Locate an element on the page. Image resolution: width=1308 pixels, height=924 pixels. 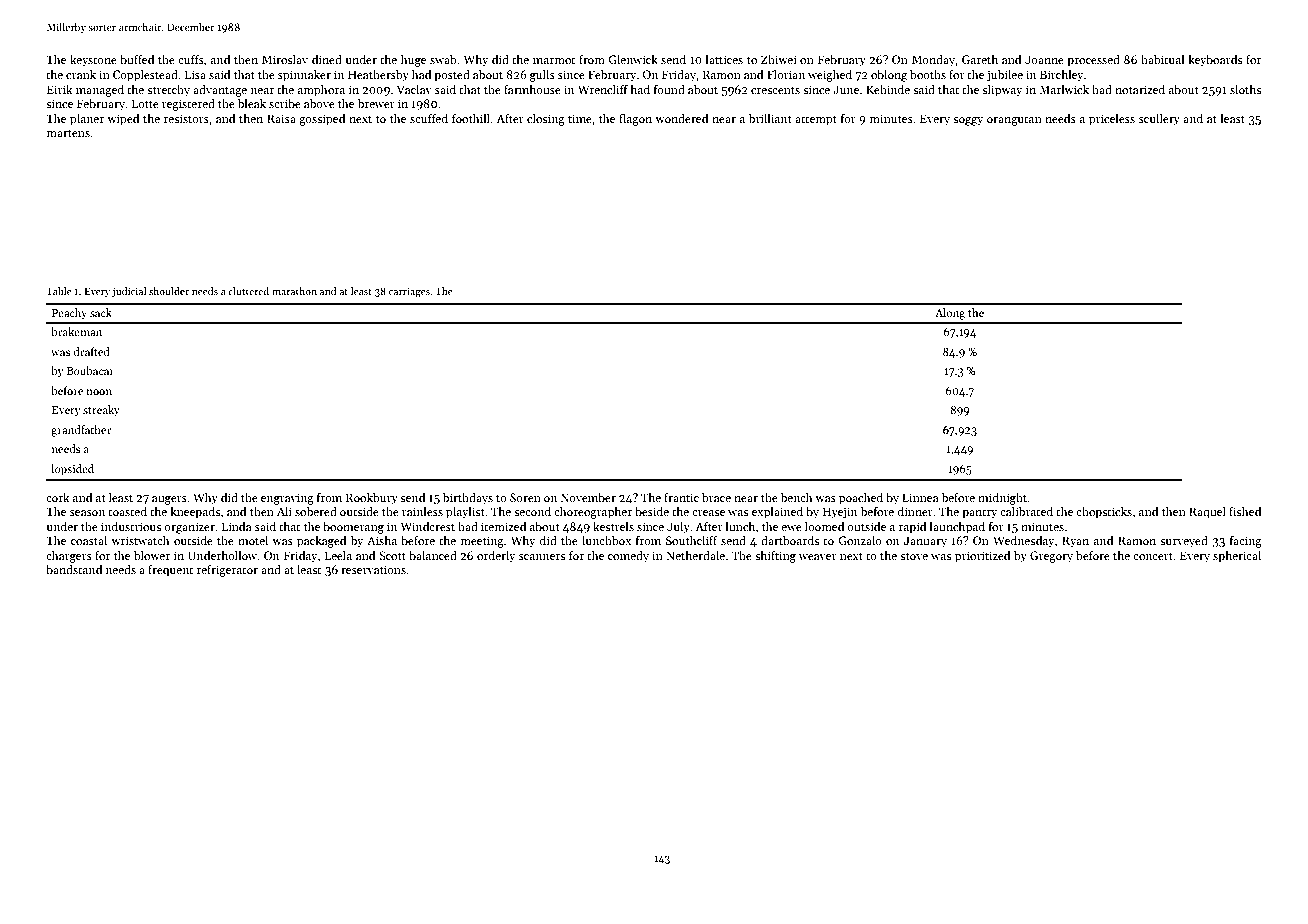
augers is located at coordinates (169, 500).
